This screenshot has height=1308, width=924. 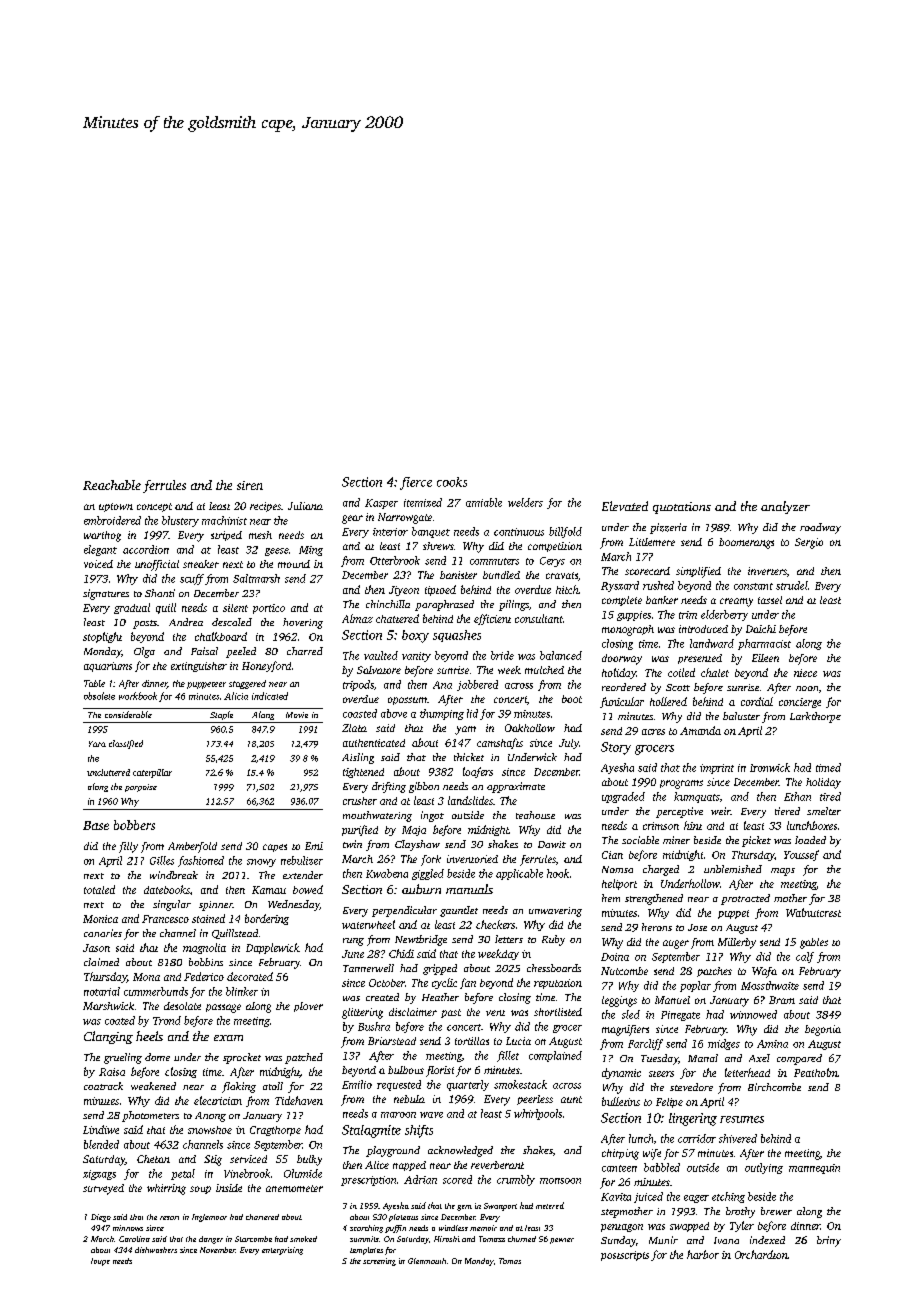 I want to click on surveyed, so click(x=103, y=1189).
